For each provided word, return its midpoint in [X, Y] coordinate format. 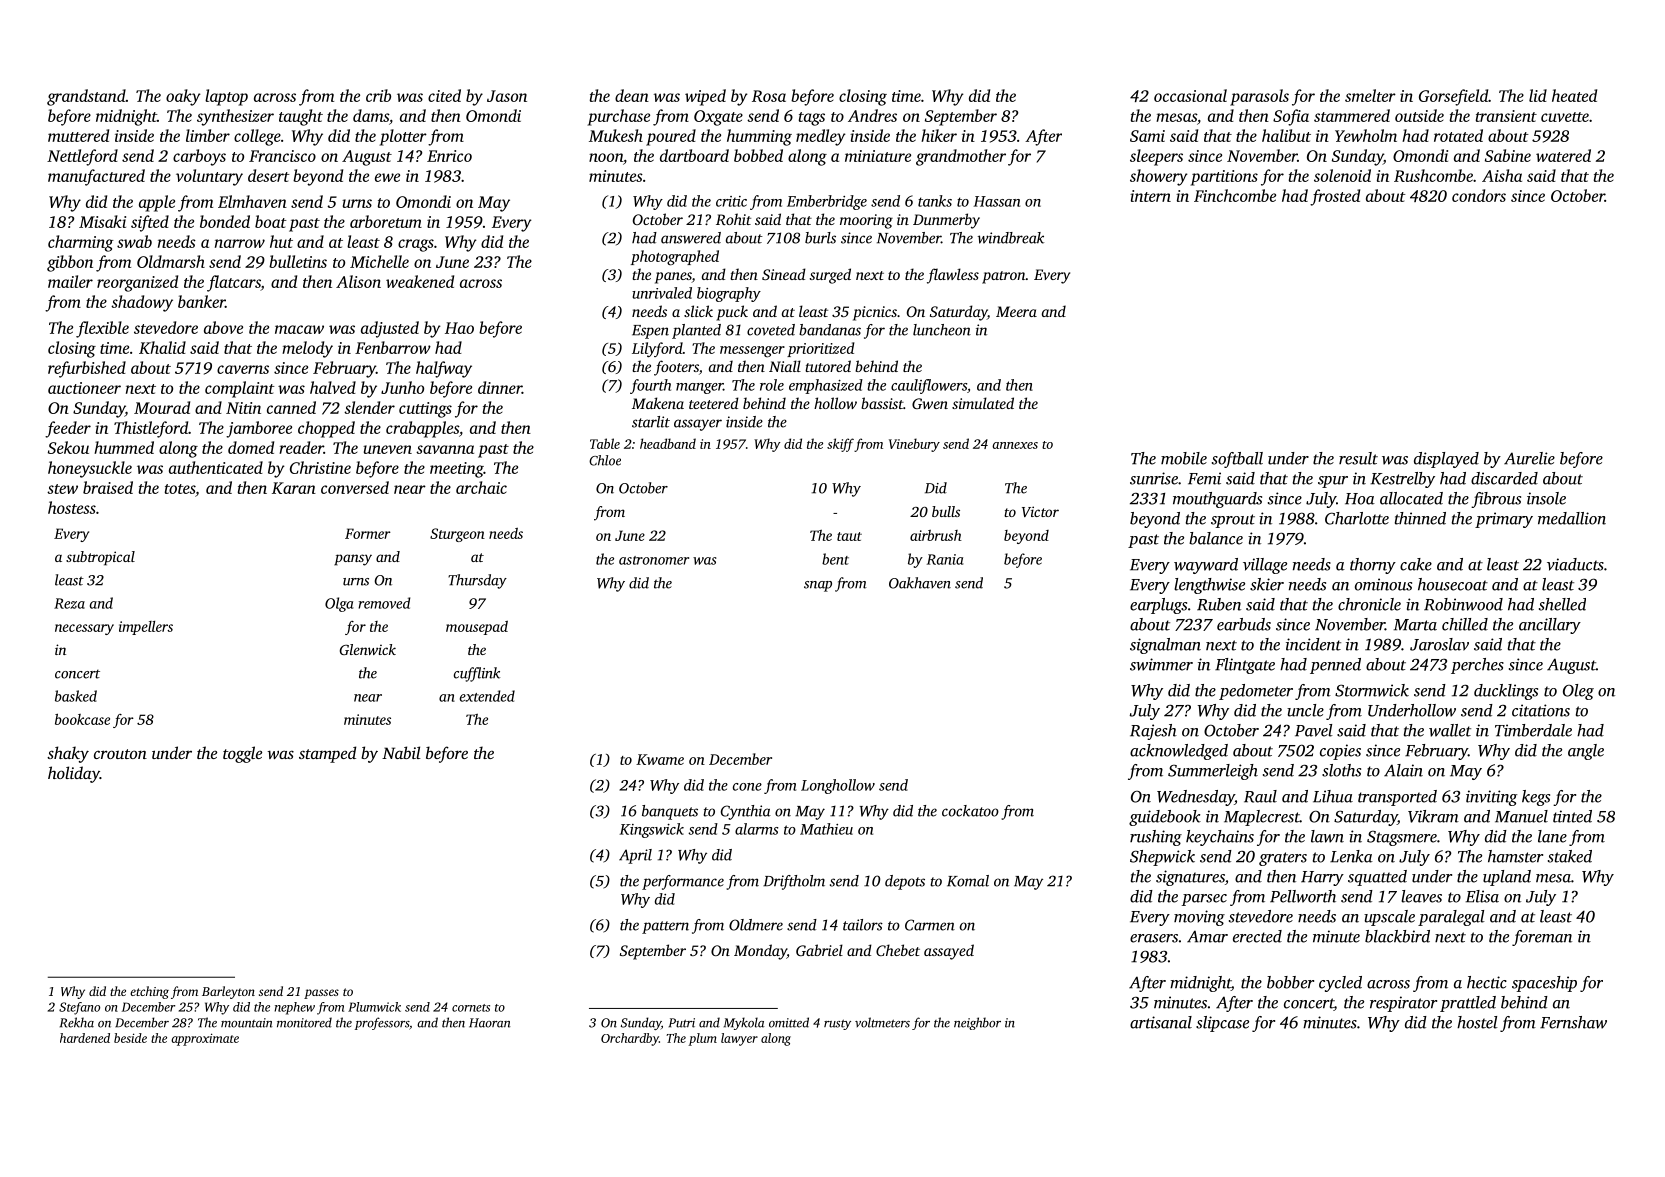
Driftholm [794, 882]
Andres [872, 115]
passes [321, 994]
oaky [183, 97]
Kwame [660, 759]
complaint [240, 389]
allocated [1411, 498]
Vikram [1433, 816]
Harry [1322, 878]
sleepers [1156, 157]
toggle [242, 754]
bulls [946, 511]
